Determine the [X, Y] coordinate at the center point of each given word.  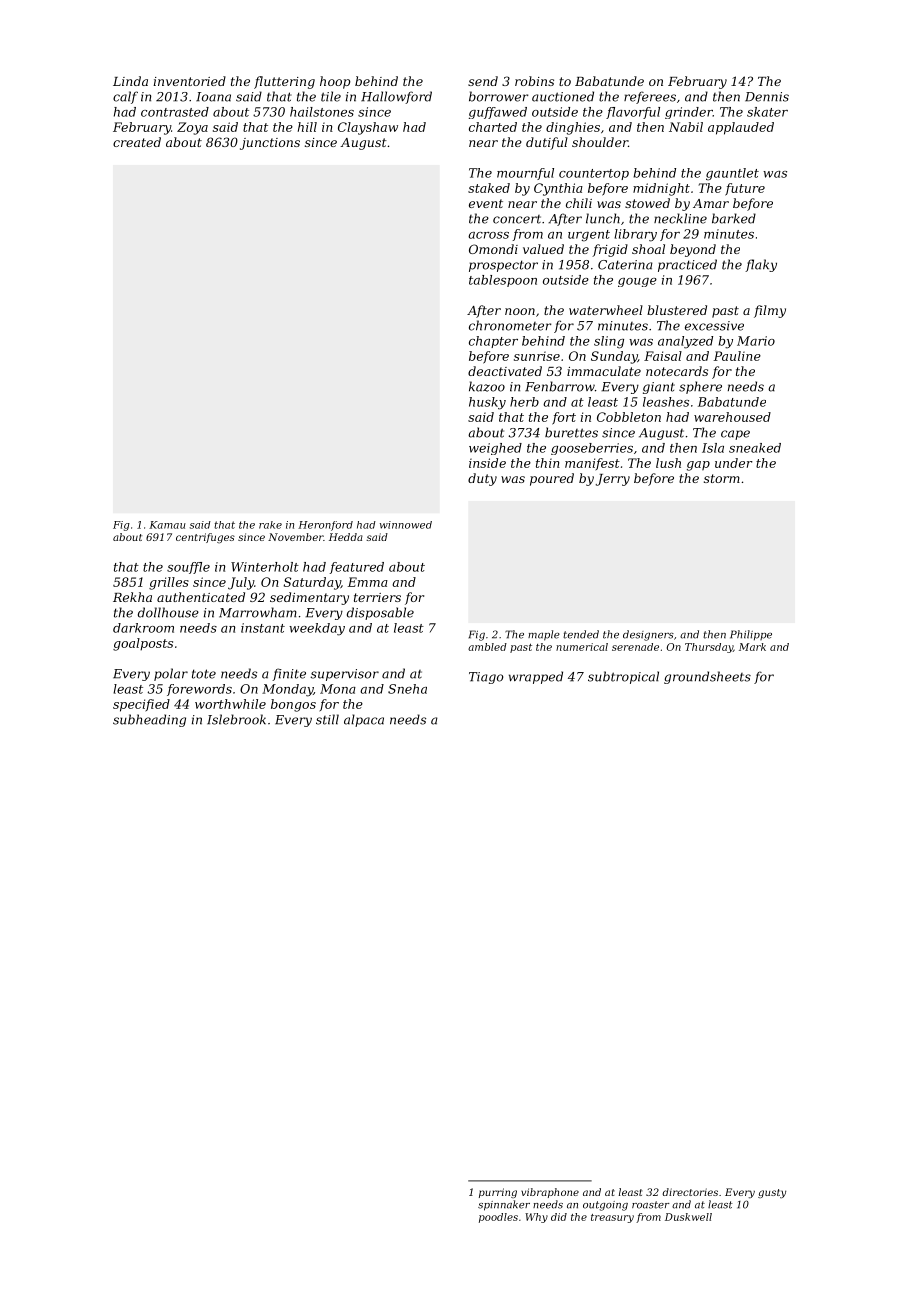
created [137, 142]
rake [270, 525]
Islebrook [236, 719]
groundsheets [707, 677]
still [327, 719]
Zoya [192, 128]
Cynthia [558, 189]
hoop [335, 82]
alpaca [364, 720]
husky [487, 403]
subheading [149, 720]
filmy [770, 311]
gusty [772, 1193]
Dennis [767, 97]
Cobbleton [629, 417]
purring [498, 1193]
